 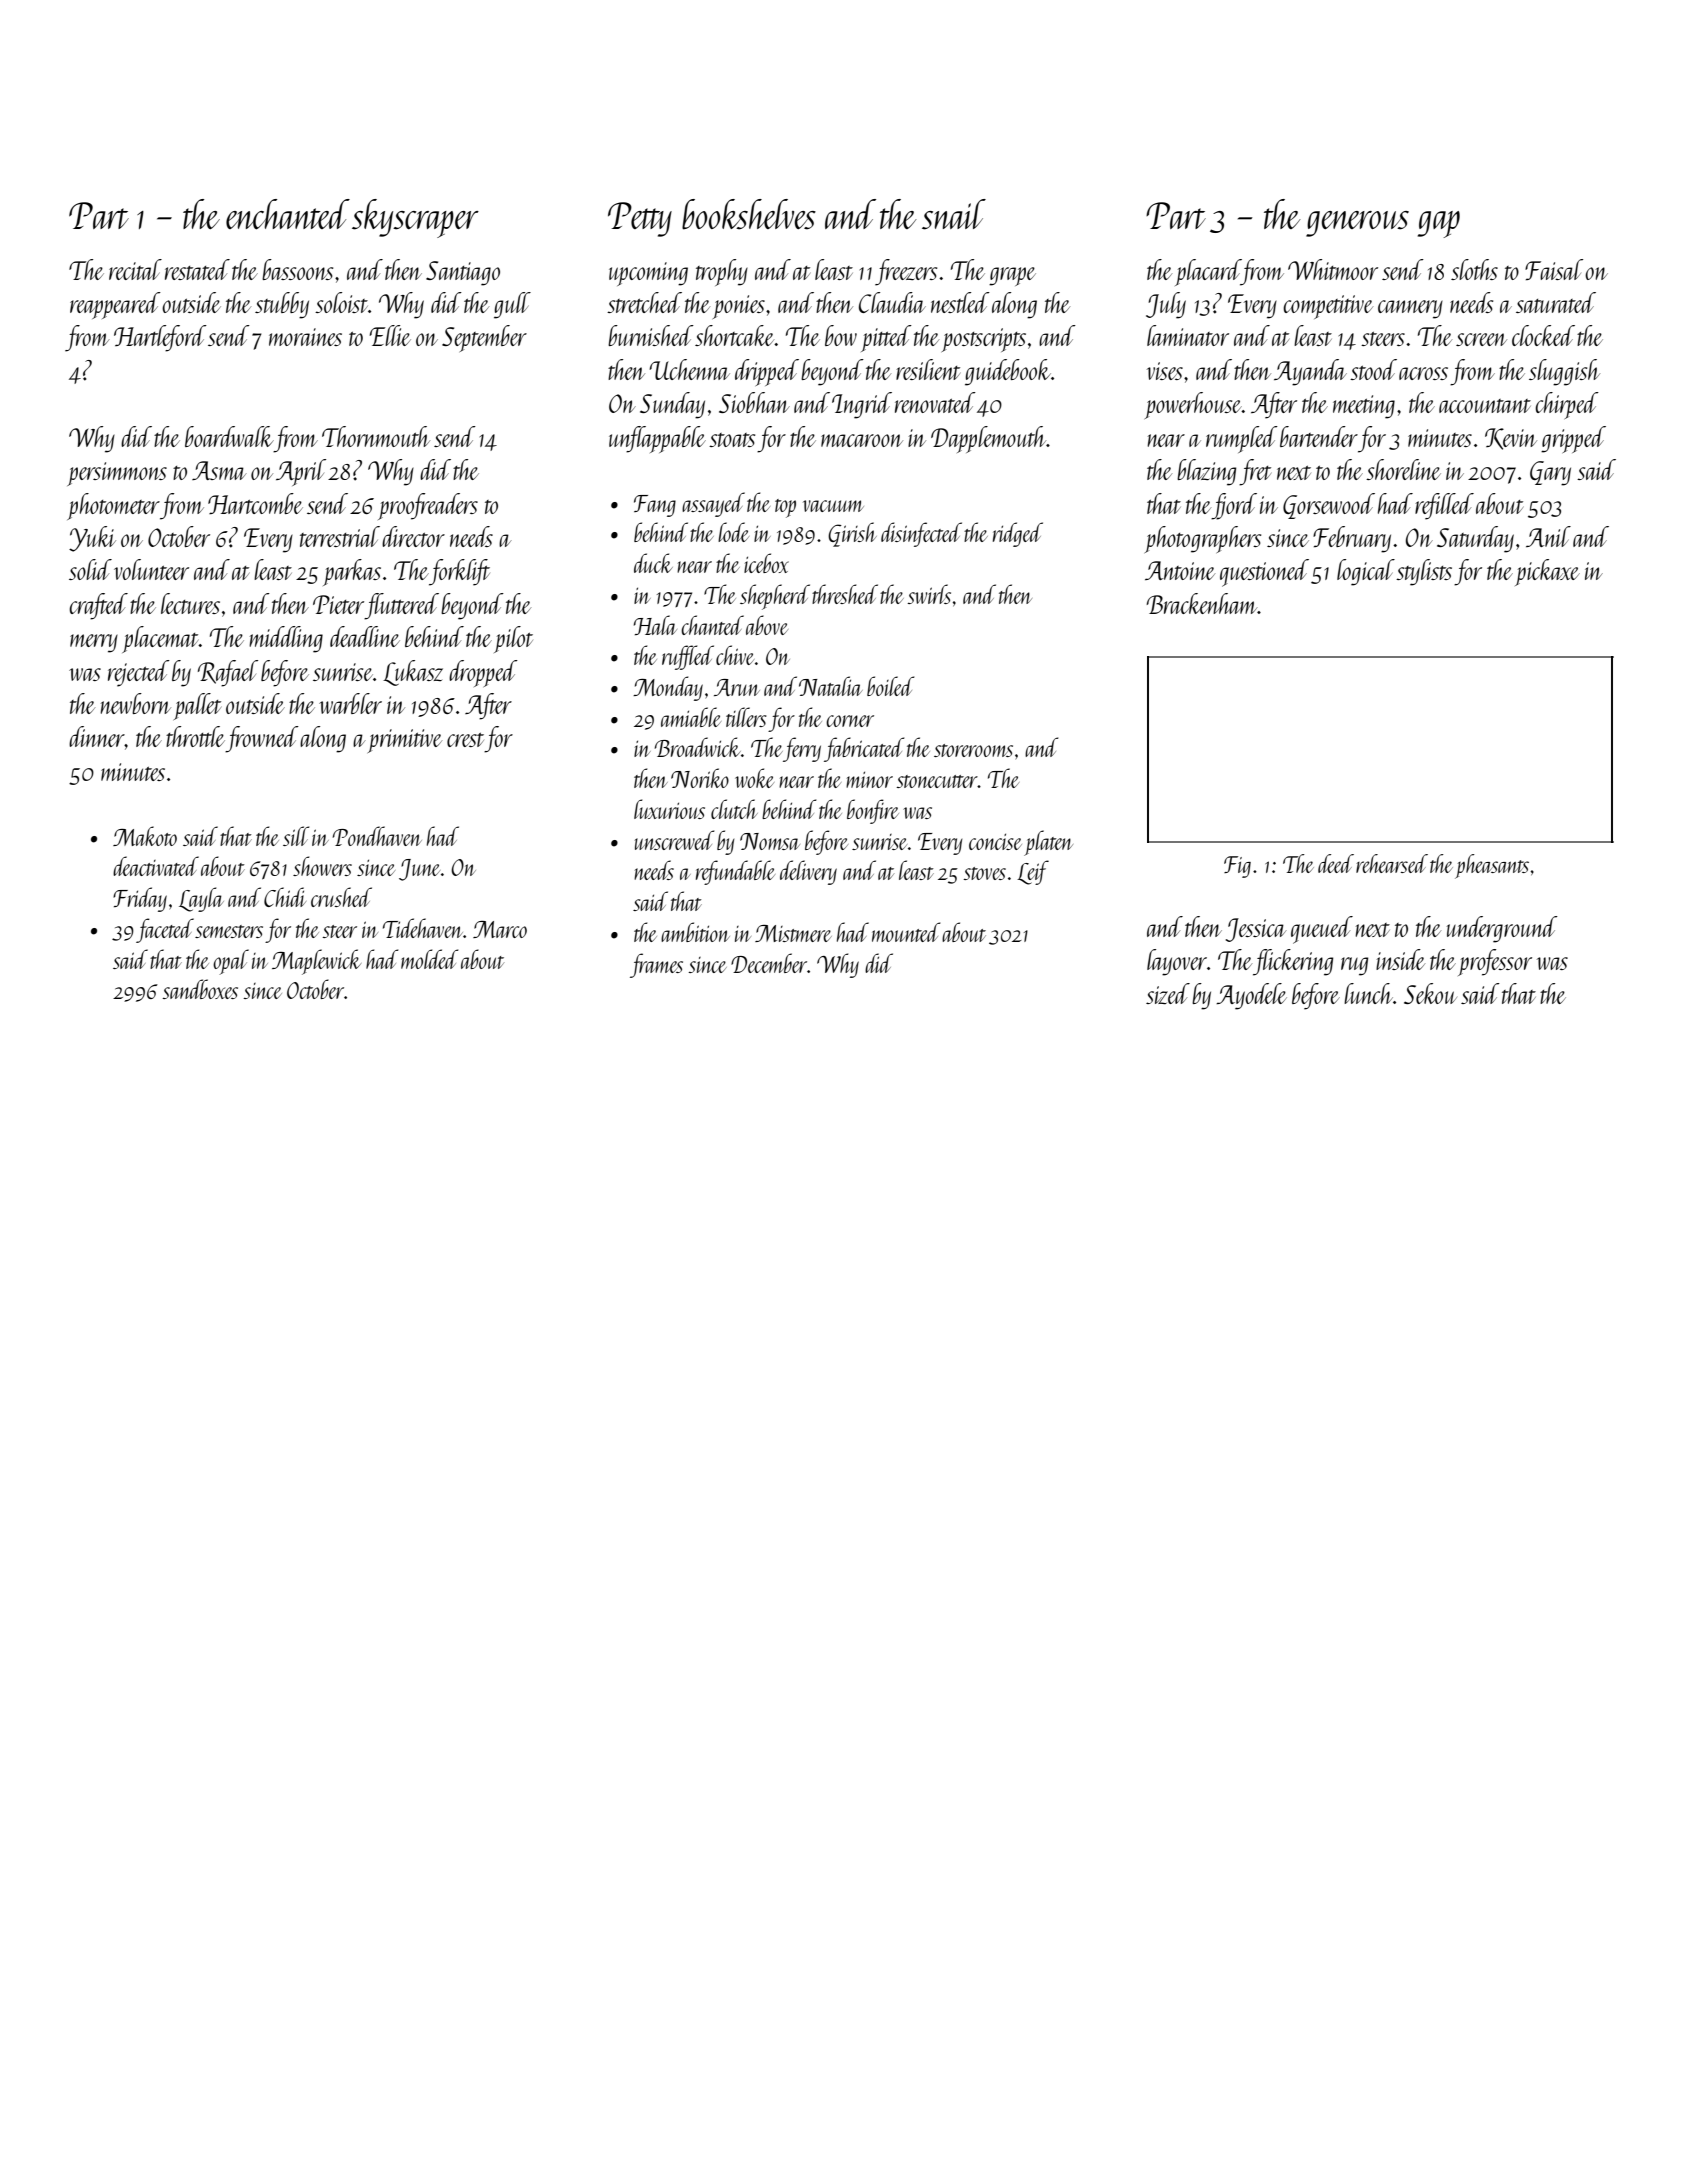 What do you see at coordinates (135, 269) in the document?
I see `recital` at bounding box center [135, 269].
